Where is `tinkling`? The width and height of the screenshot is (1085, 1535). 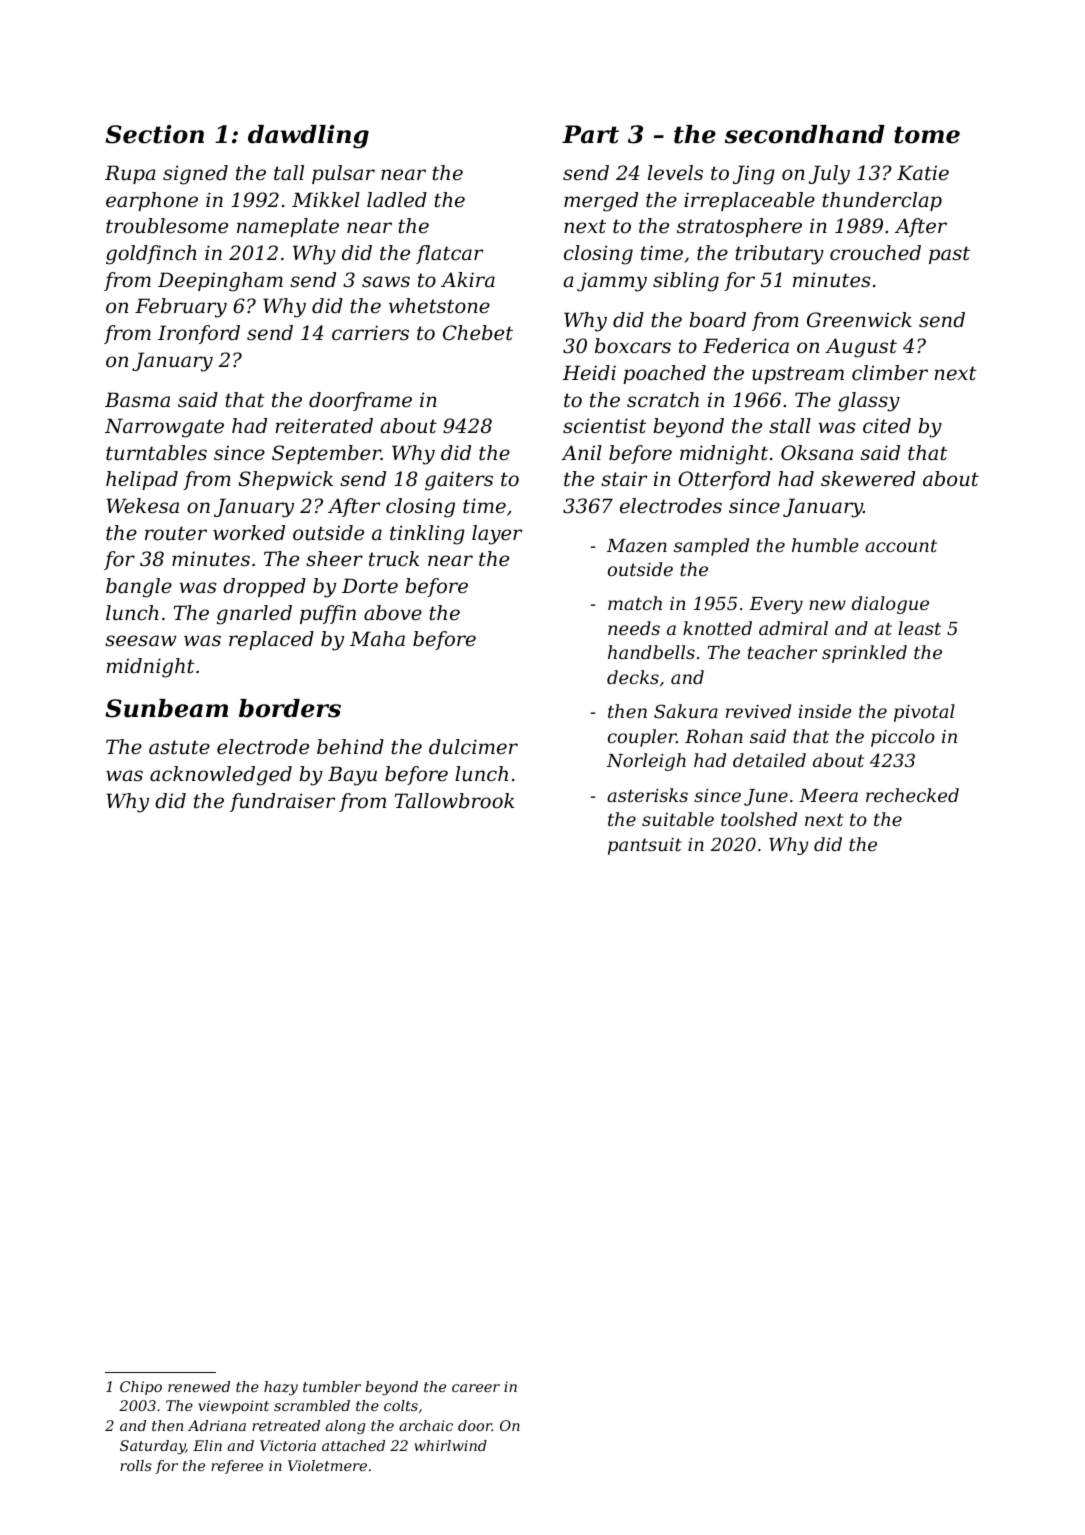
tinkling is located at coordinates (427, 535).
